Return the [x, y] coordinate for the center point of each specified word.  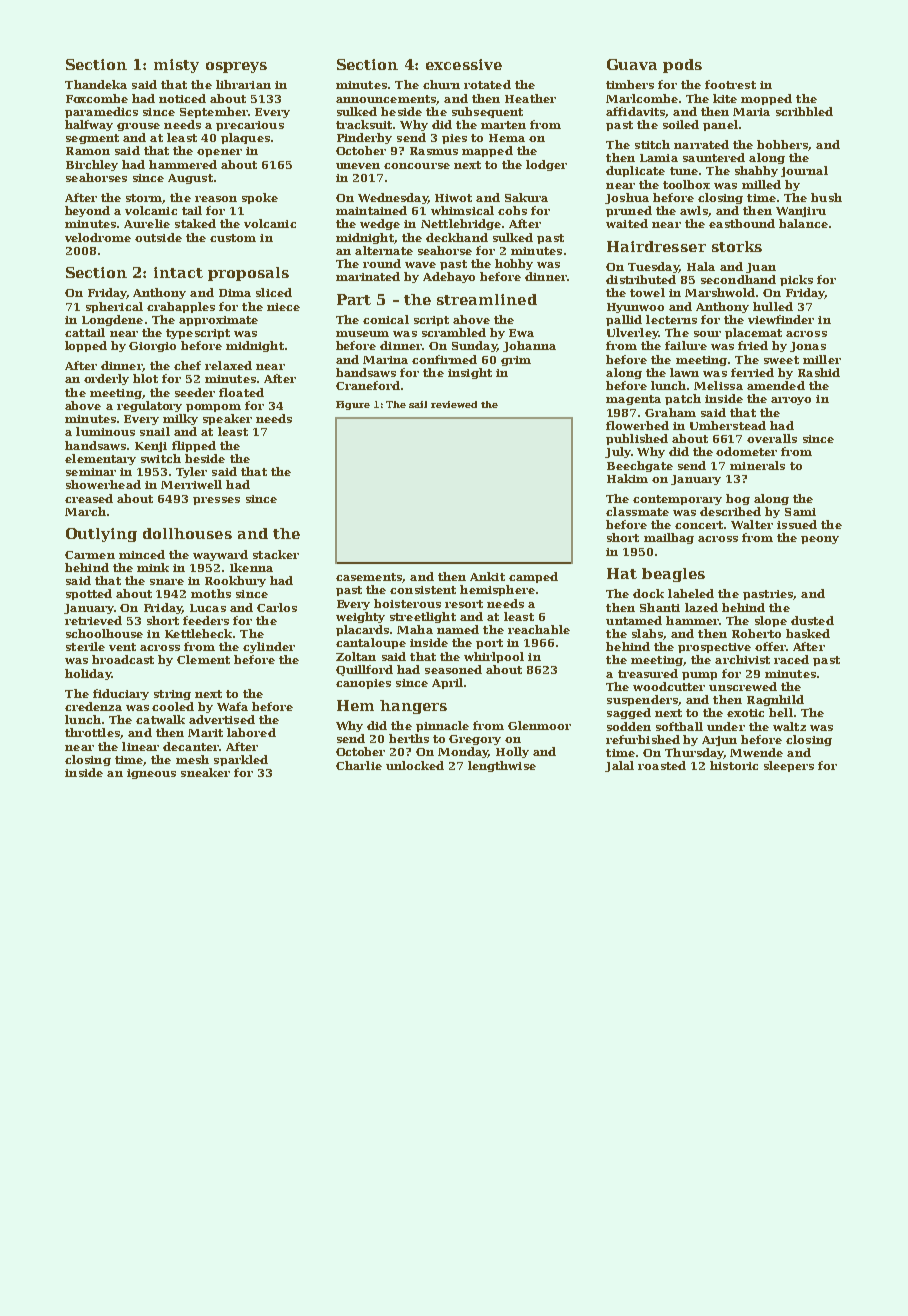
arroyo [791, 401]
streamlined [487, 299]
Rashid [819, 372]
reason [216, 199]
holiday [88, 674]
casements [369, 577]
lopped [86, 346]
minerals [757, 465]
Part [354, 299]
